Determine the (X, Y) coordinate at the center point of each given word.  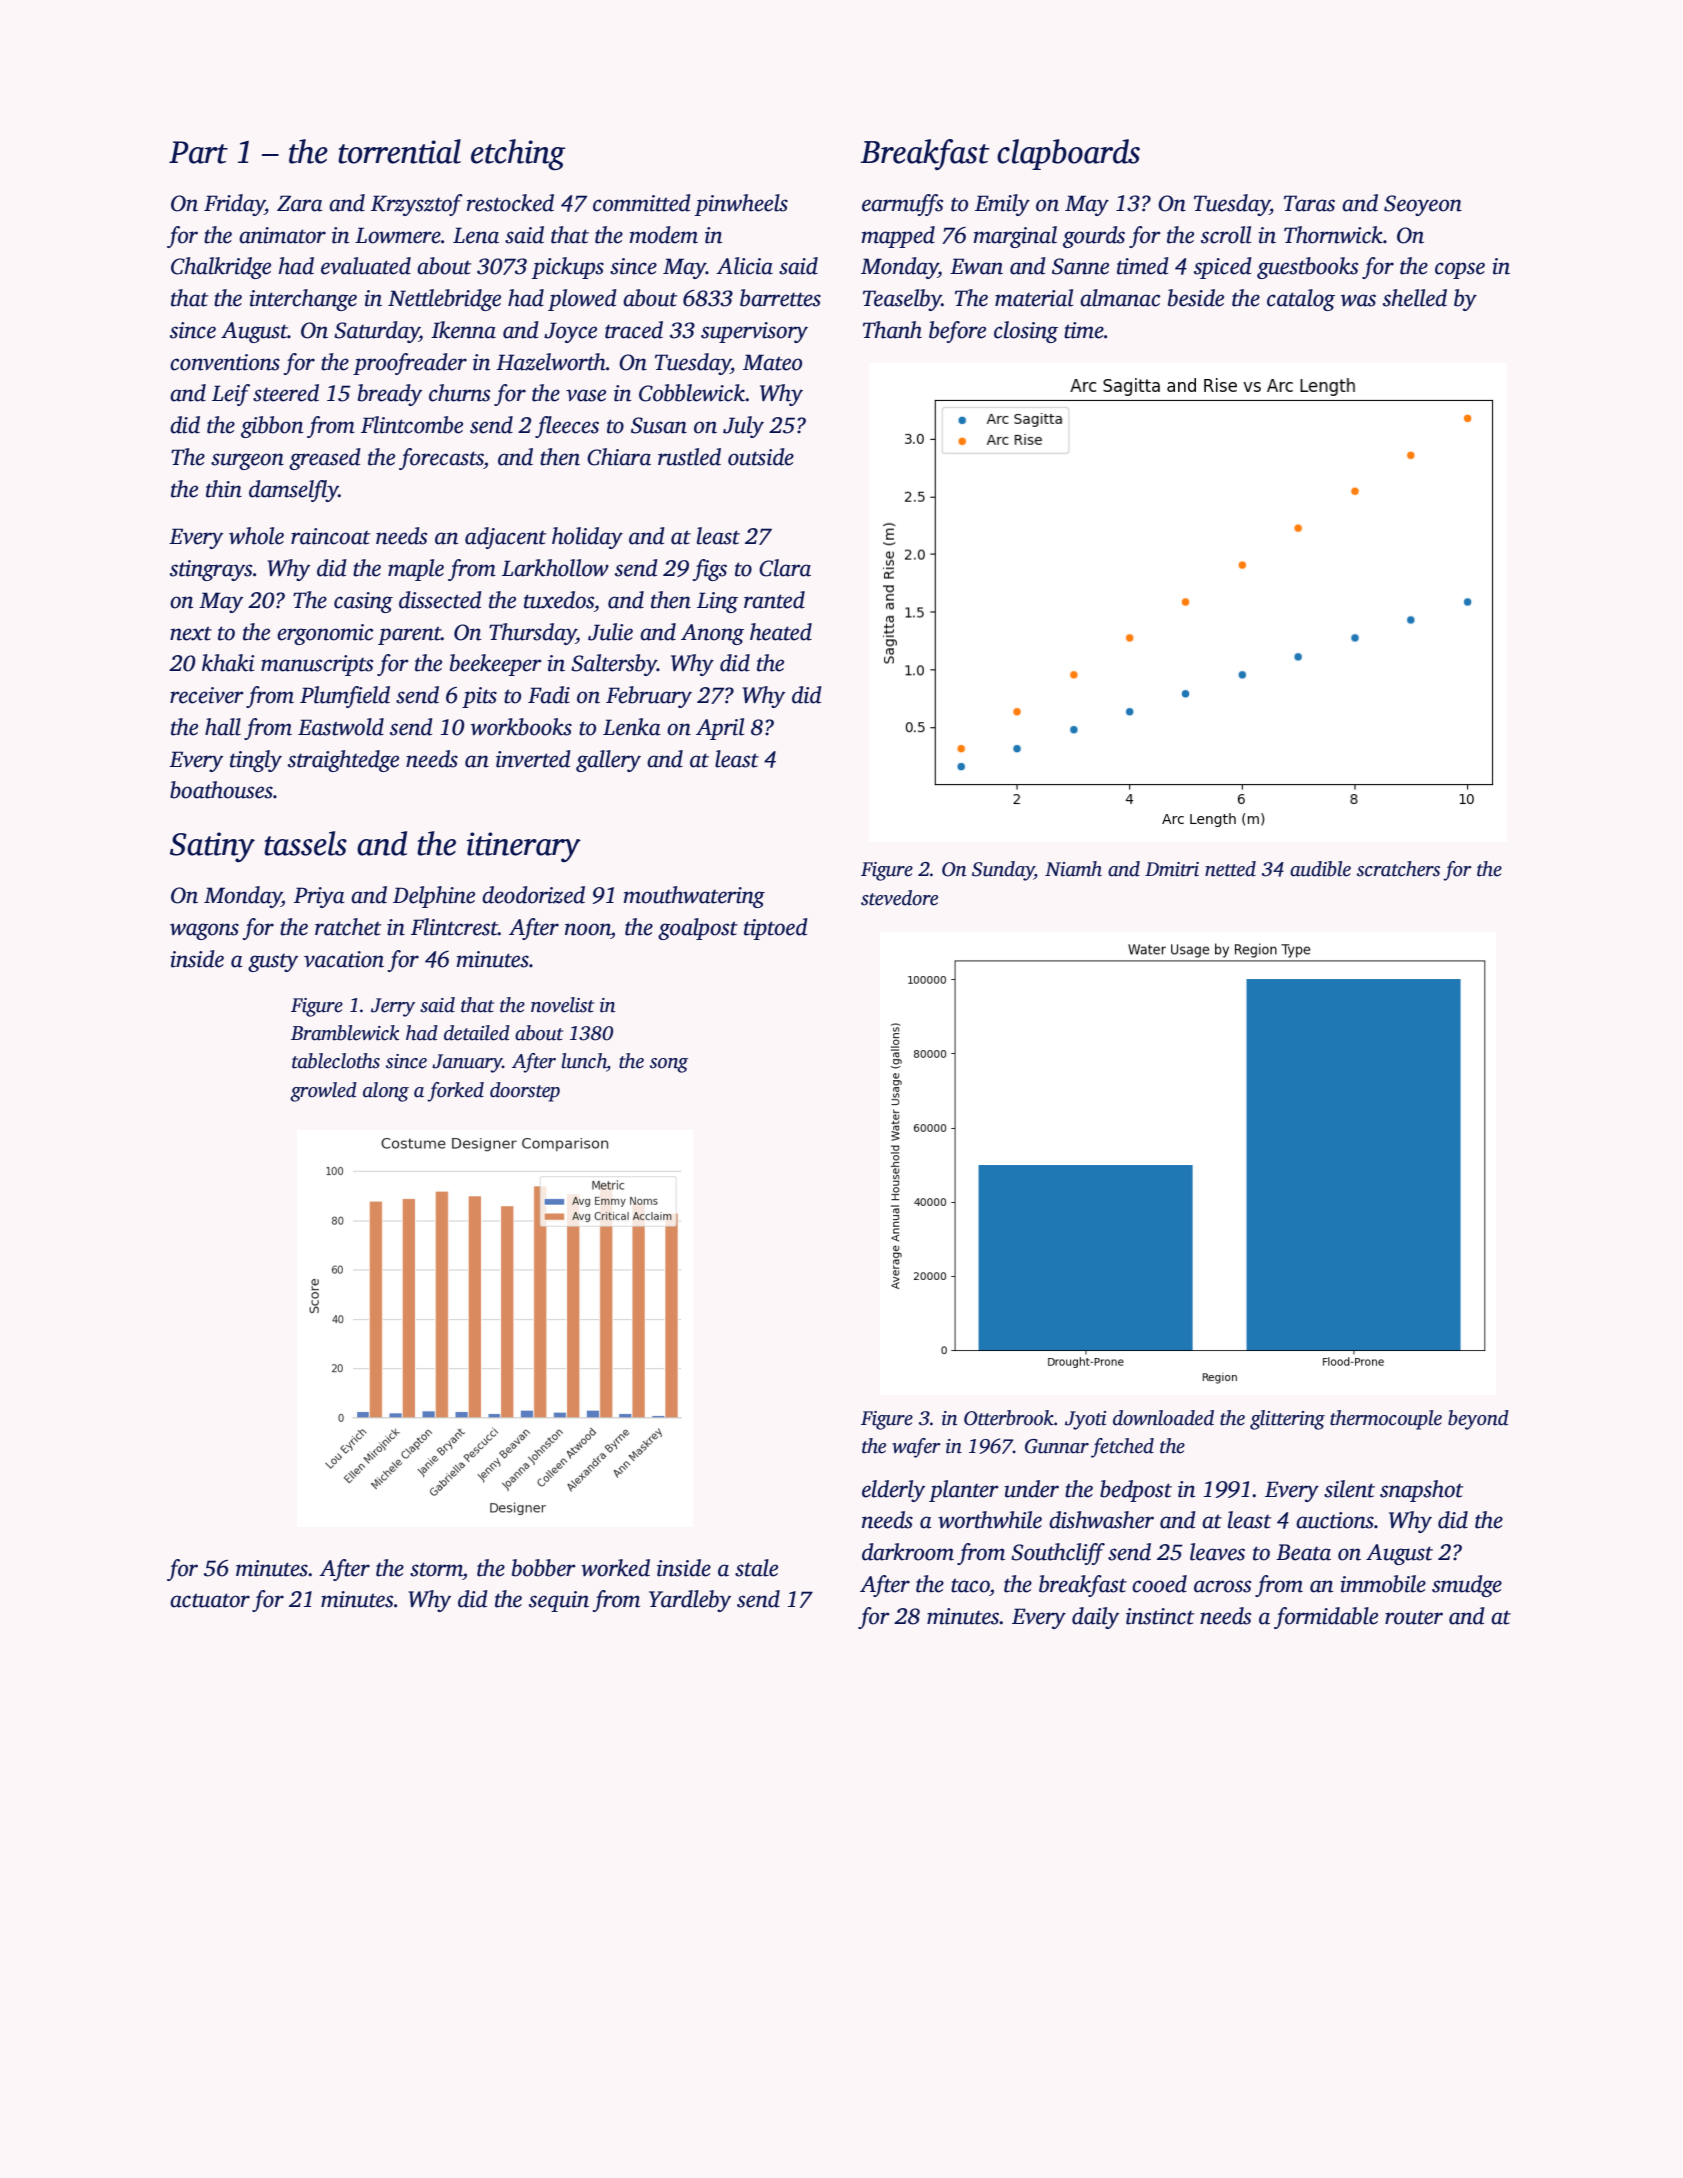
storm (436, 1569)
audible (1320, 869)
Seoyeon (1423, 205)
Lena (476, 235)
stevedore (899, 898)
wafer (916, 1448)
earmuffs (902, 205)
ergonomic (325, 634)
